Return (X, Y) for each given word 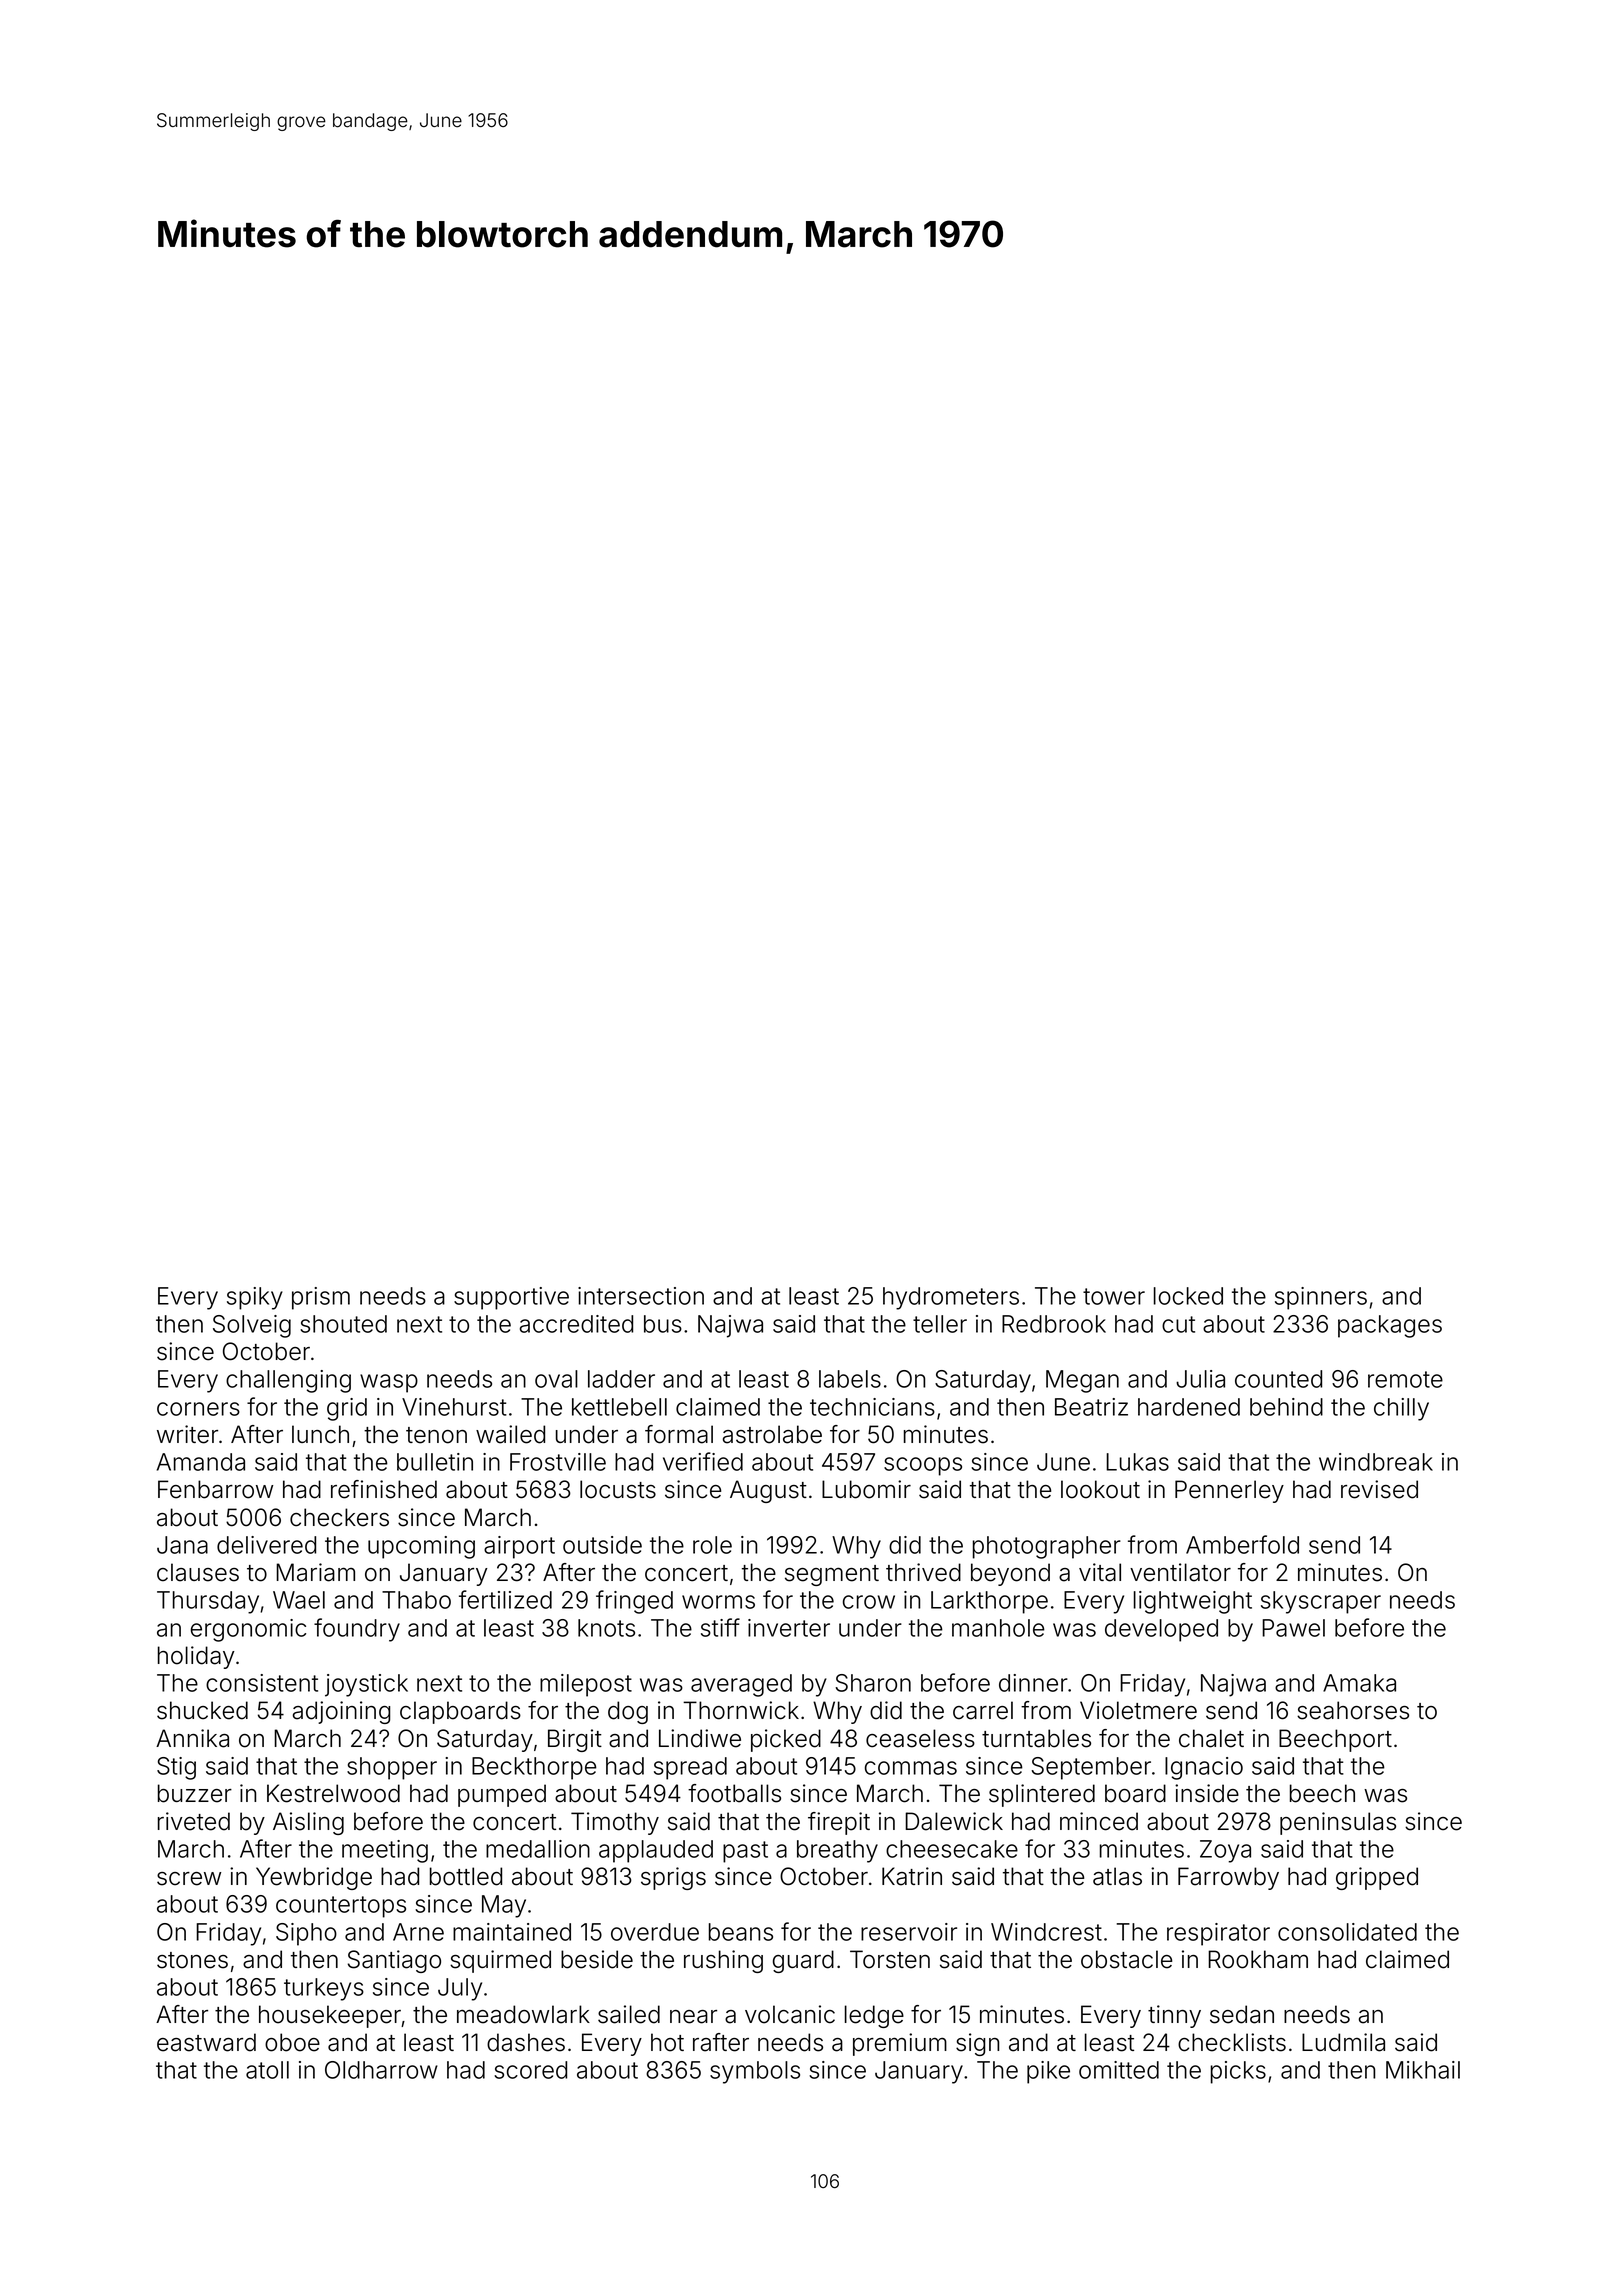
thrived (923, 1572)
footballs (734, 1793)
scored (530, 2070)
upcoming (421, 1547)
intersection (641, 1296)
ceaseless (920, 1738)
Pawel (1293, 1628)
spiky (255, 1298)
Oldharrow (381, 2070)
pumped (502, 1795)
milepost (586, 1685)
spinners (1321, 1298)
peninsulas (1338, 1823)
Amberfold (1242, 1544)
